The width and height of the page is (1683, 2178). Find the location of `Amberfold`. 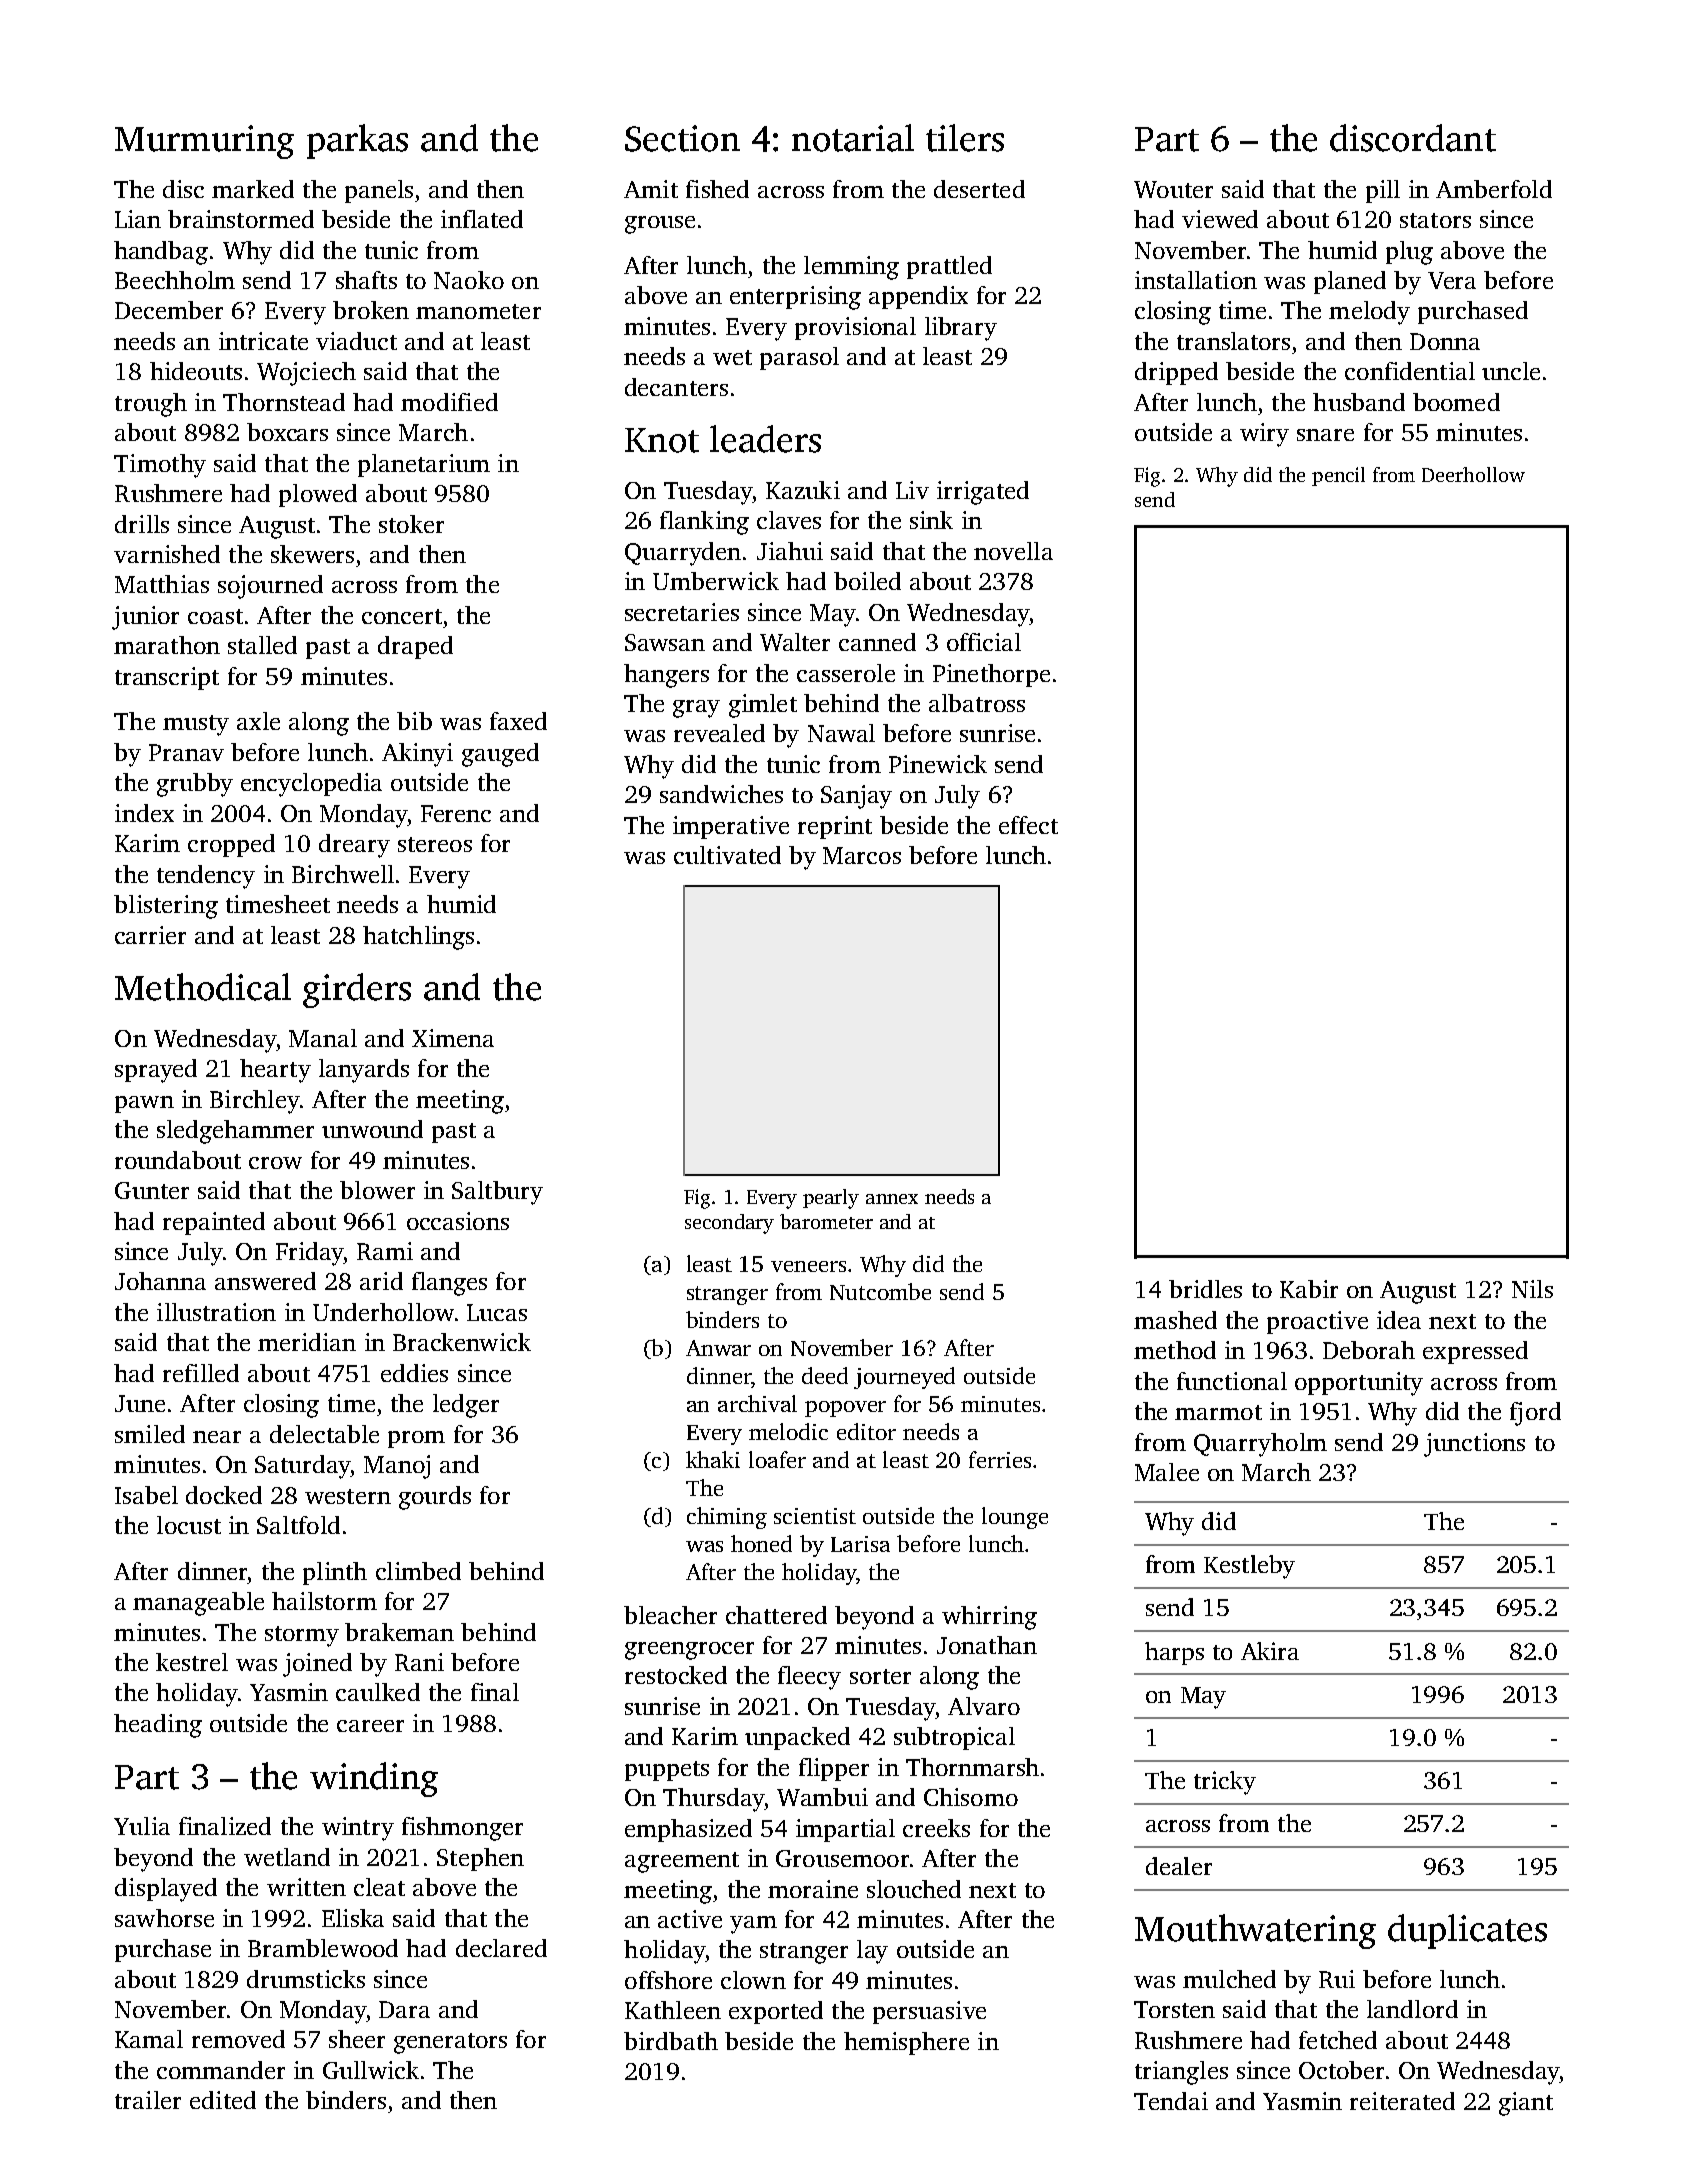

Amberfold is located at coordinates (1494, 189).
